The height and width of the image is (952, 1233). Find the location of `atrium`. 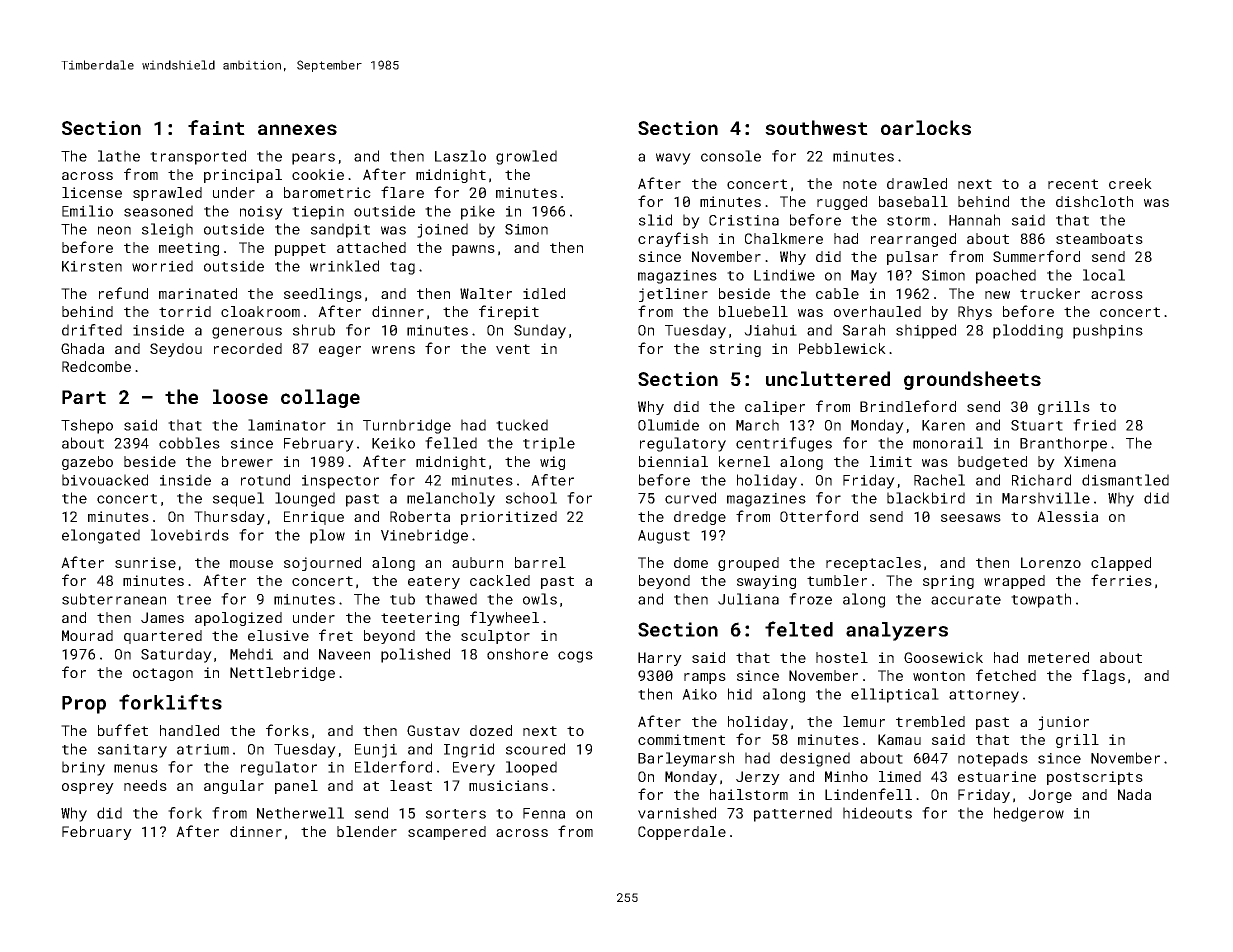

atrium is located at coordinates (203, 749).
